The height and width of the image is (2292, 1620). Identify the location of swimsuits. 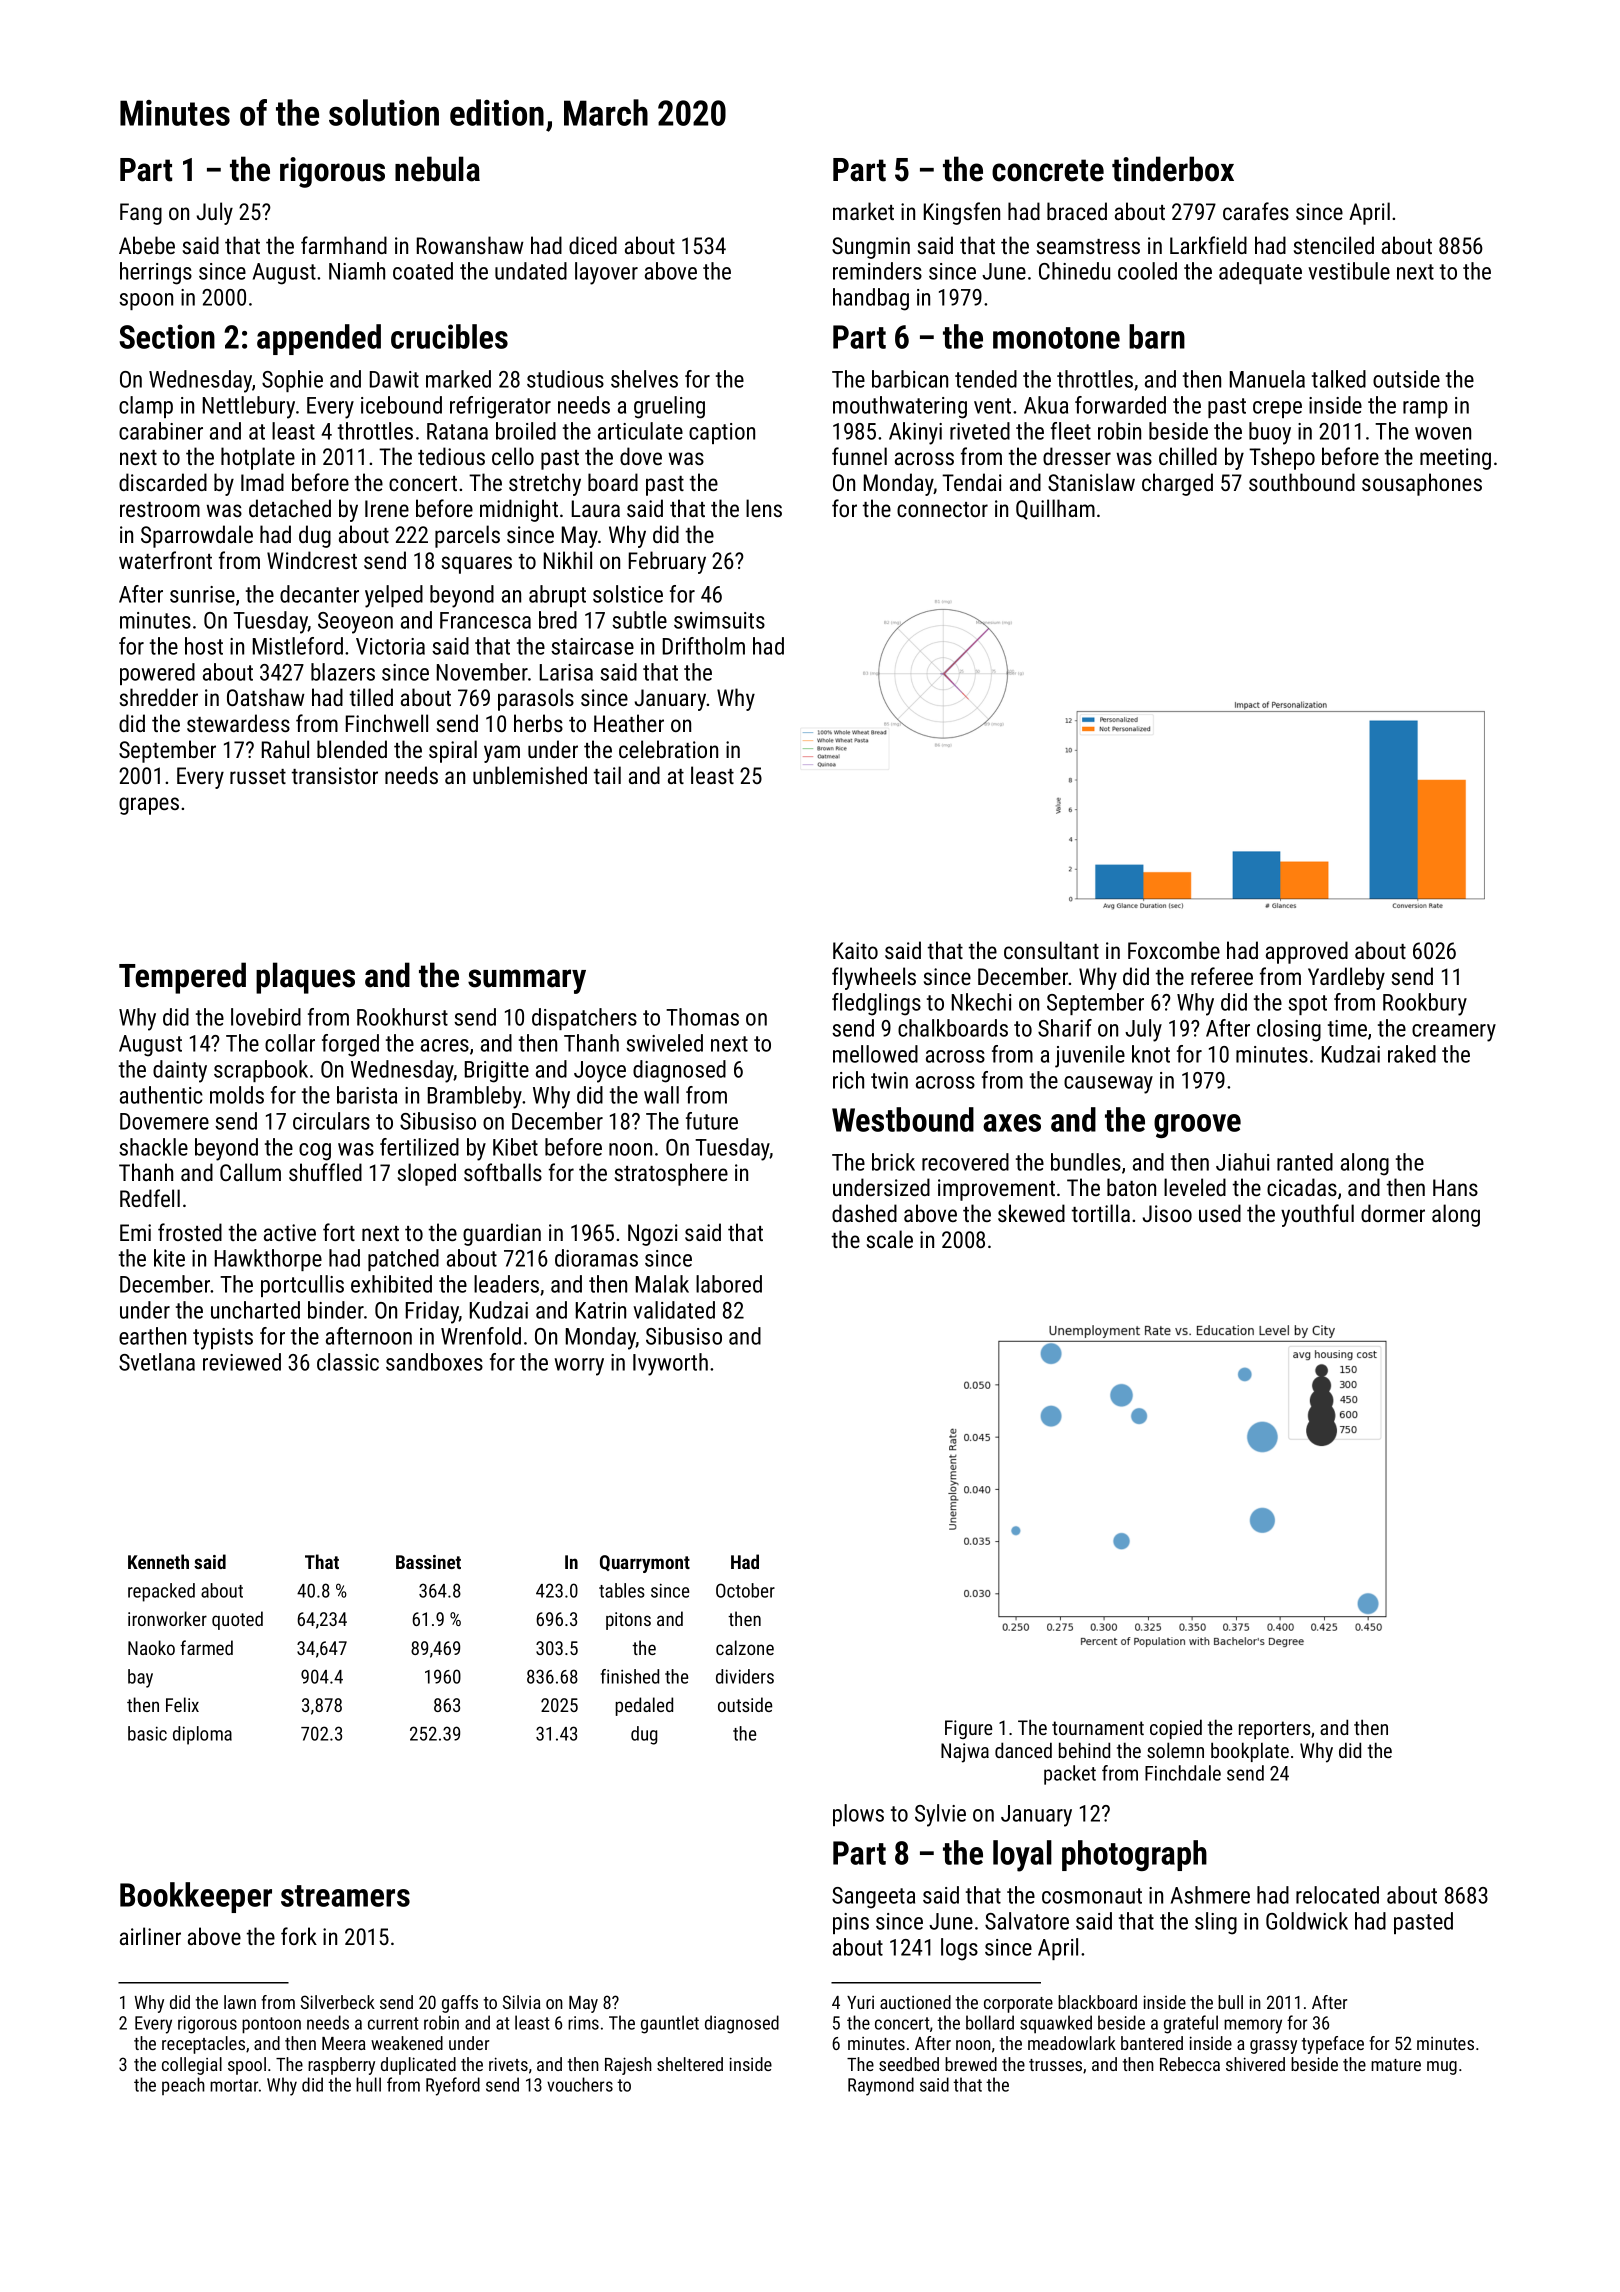
(719, 620).
